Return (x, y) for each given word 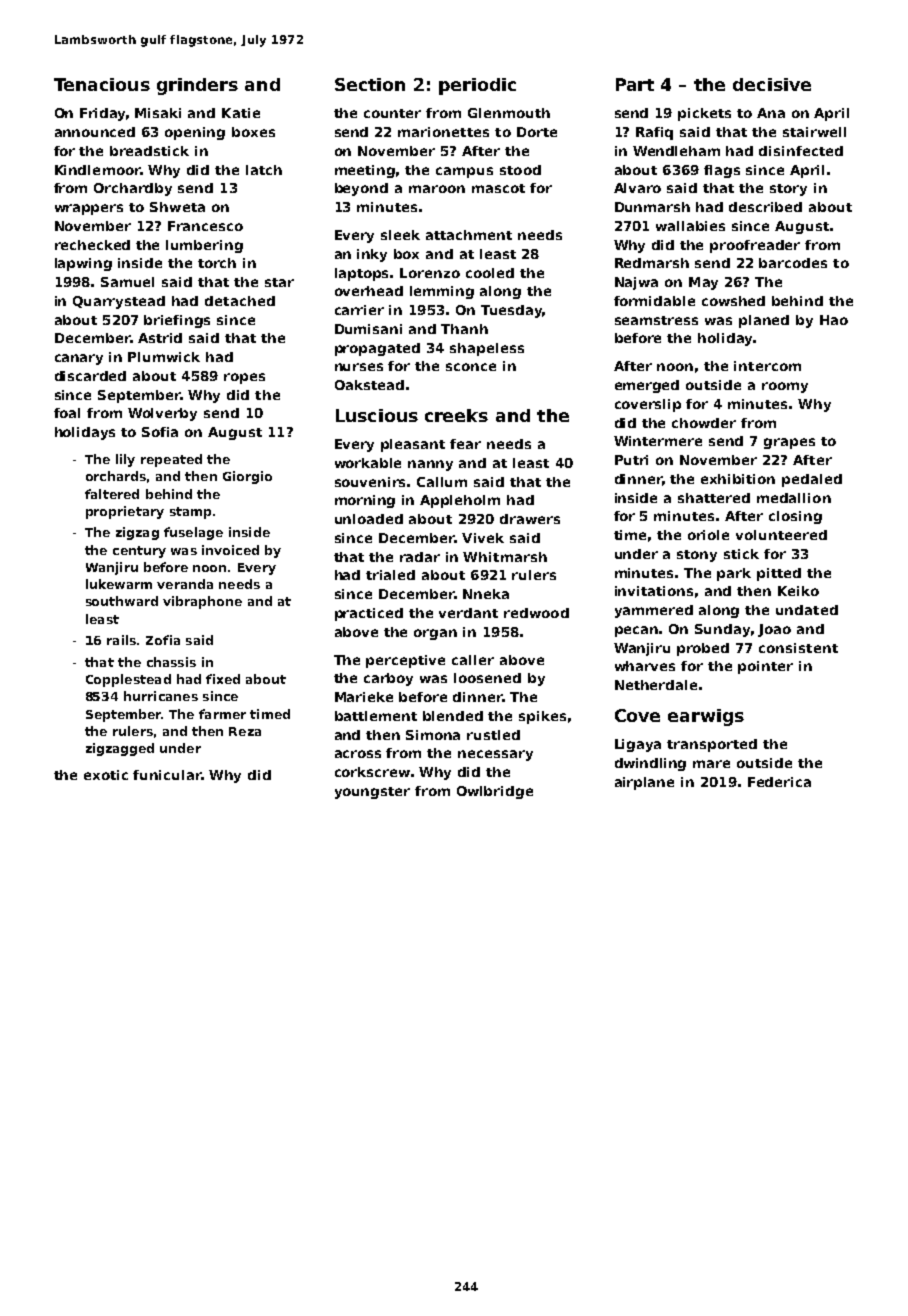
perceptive (405, 661)
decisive (772, 84)
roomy (785, 387)
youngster (372, 793)
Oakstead (369, 385)
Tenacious (102, 84)
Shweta (177, 207)
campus (464, 172)
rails (121, 640)
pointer (765, 667)
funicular (167, 775)
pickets (704, 114)
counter (392, 113)
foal (67, 413)
